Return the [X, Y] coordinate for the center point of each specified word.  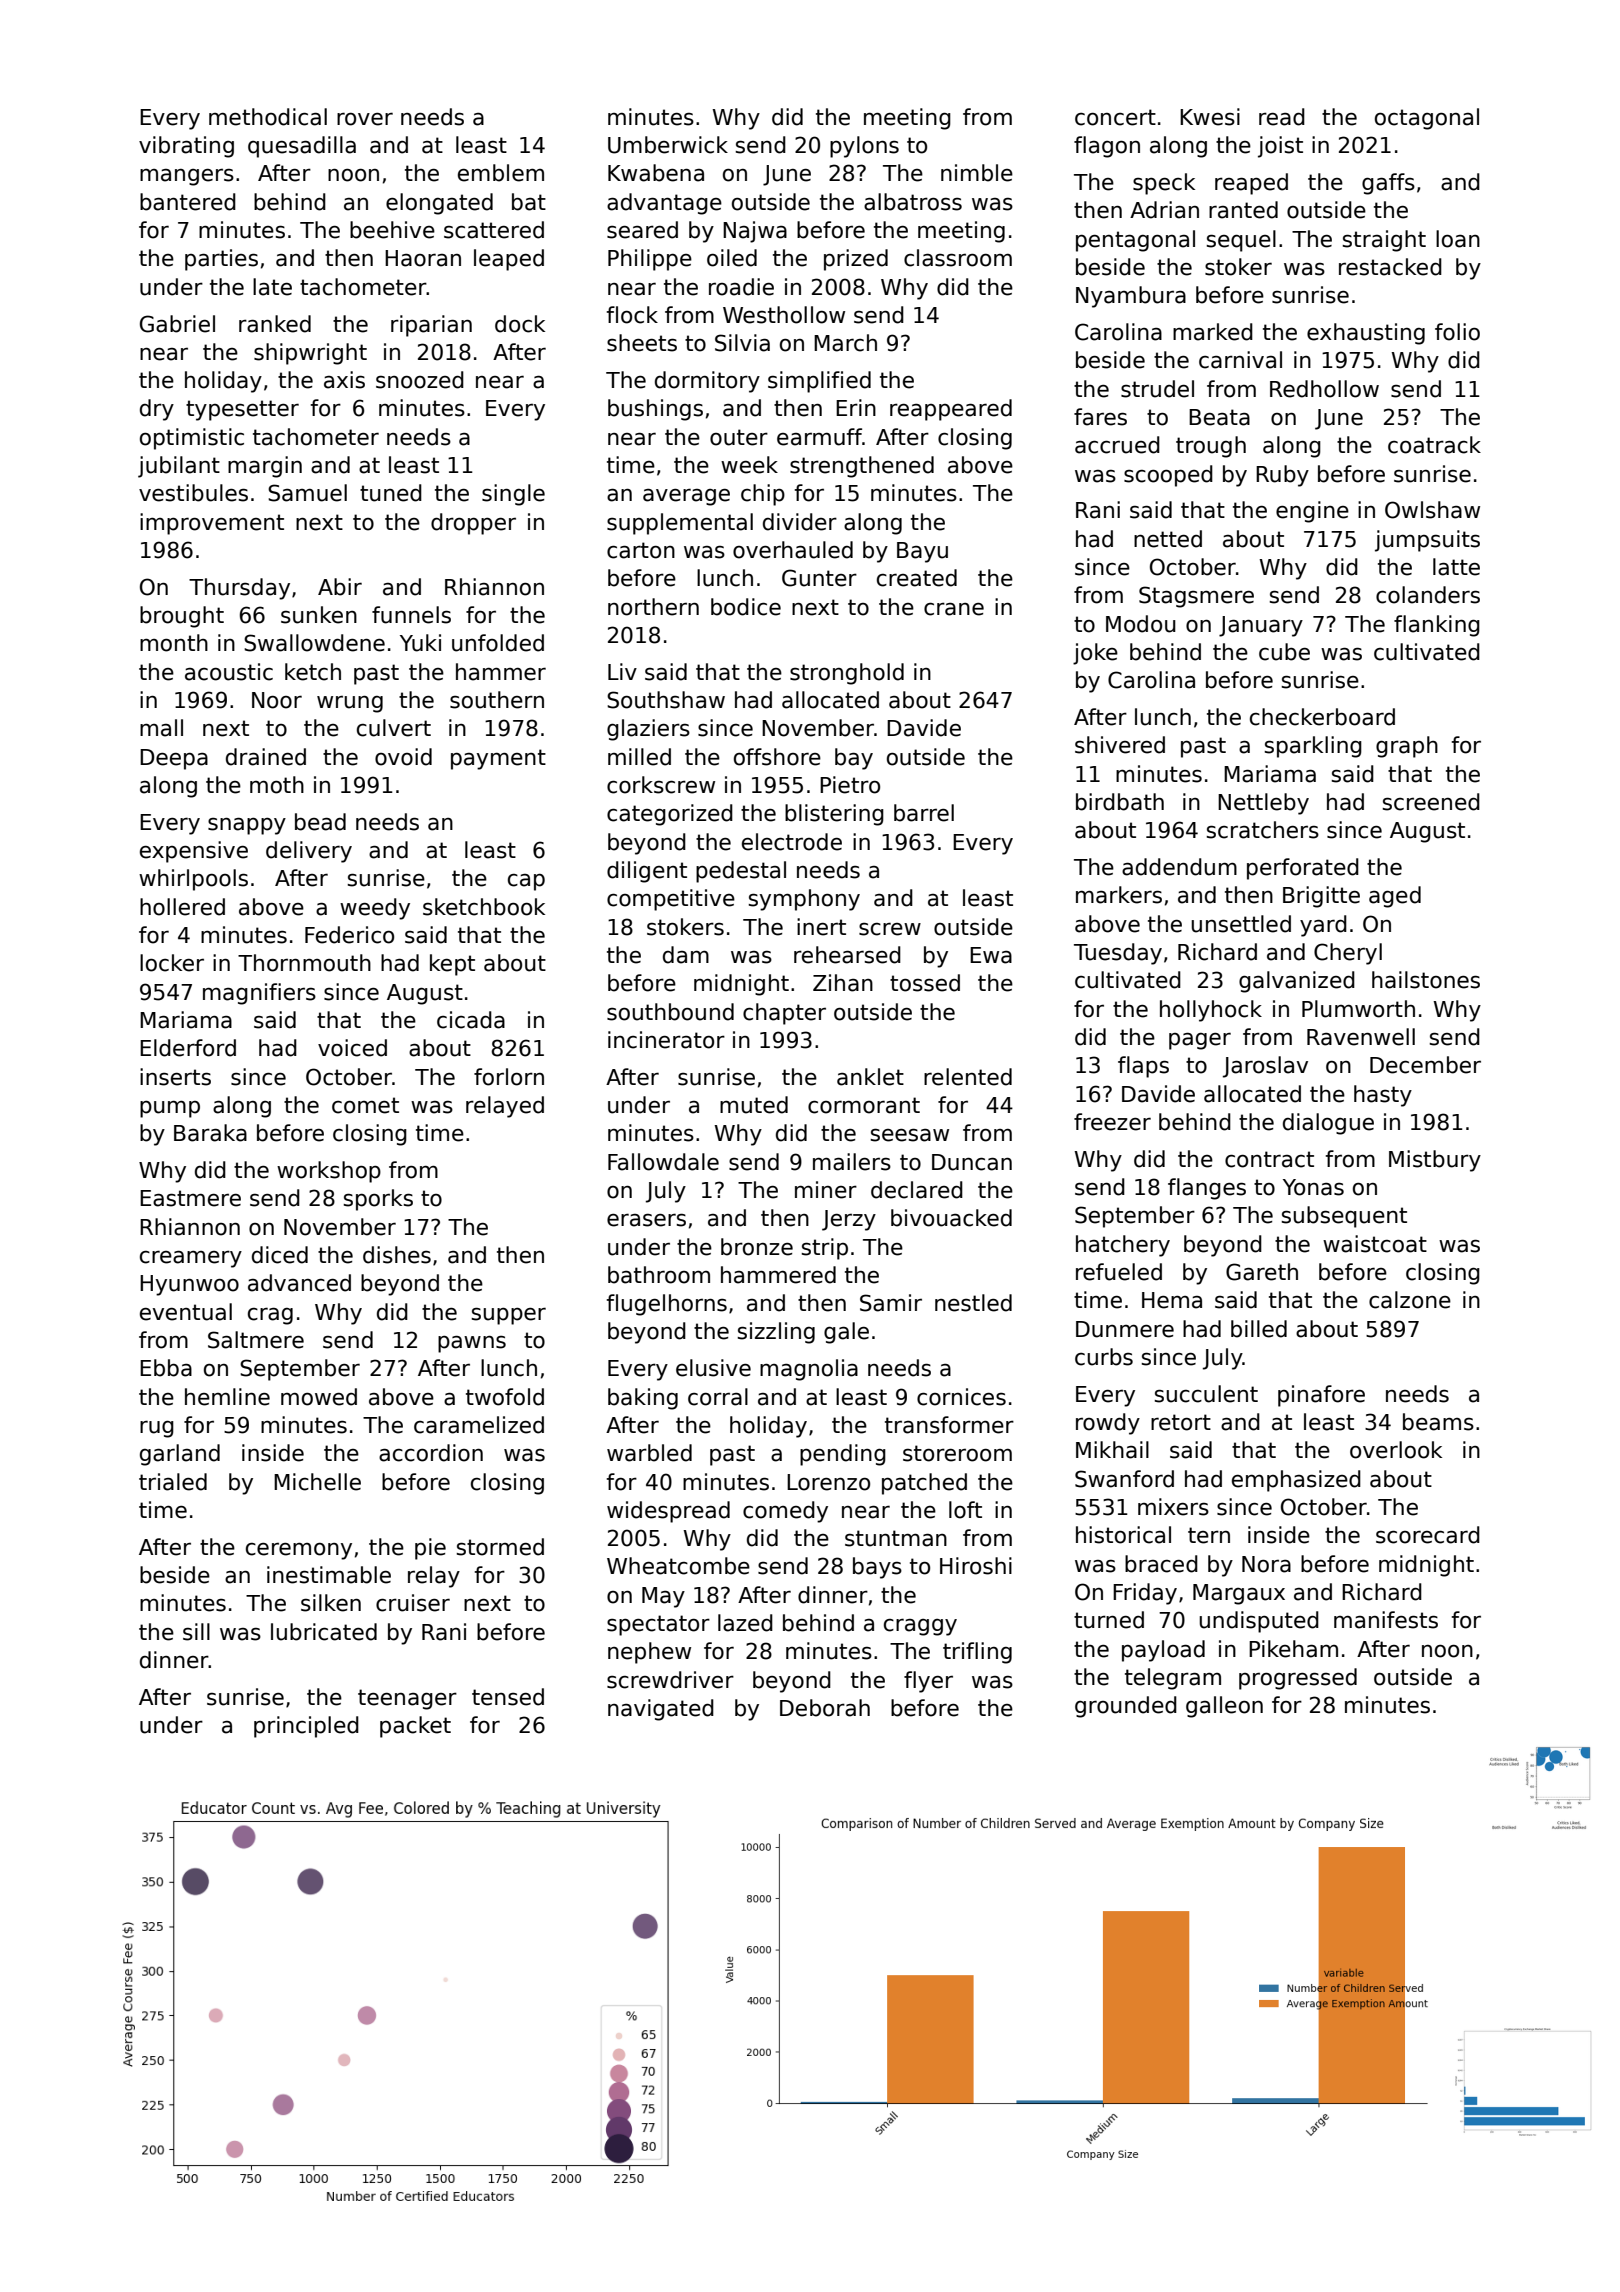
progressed [1298, 1679]
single [513, 495]
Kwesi [1210, 117]
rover [365, 119]
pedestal [741, 872]
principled [306, 1727]
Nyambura [1131, 297]
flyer [928, 1682]
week [749, 465]
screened [1431, 802]
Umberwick [668, 145]
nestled [973, 1303]
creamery [191, 1259]
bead [320, 822]
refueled [1119, 1272]
